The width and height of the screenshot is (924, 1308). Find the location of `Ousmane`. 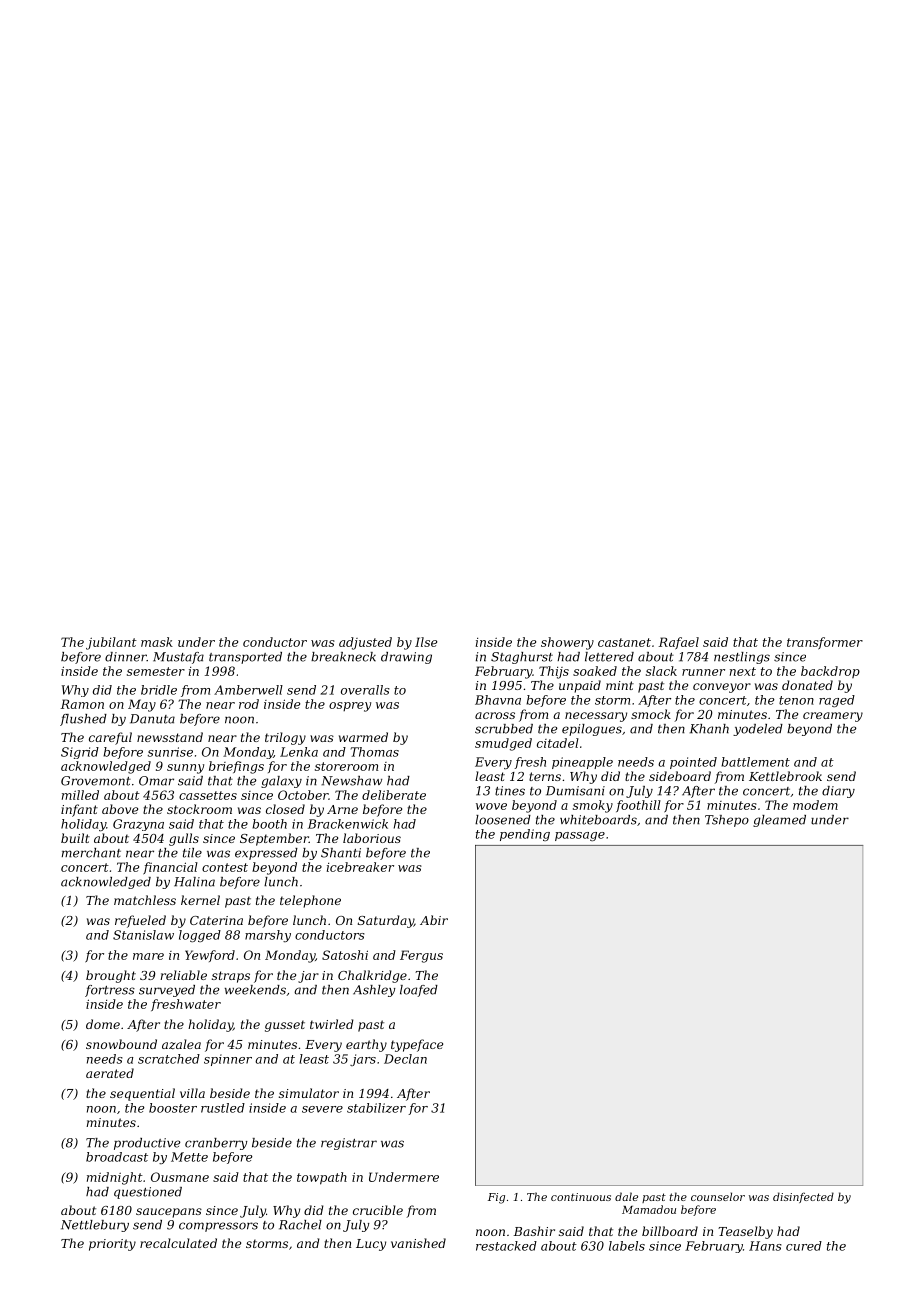

Ousmane is located at coordinates (180, 1177).
